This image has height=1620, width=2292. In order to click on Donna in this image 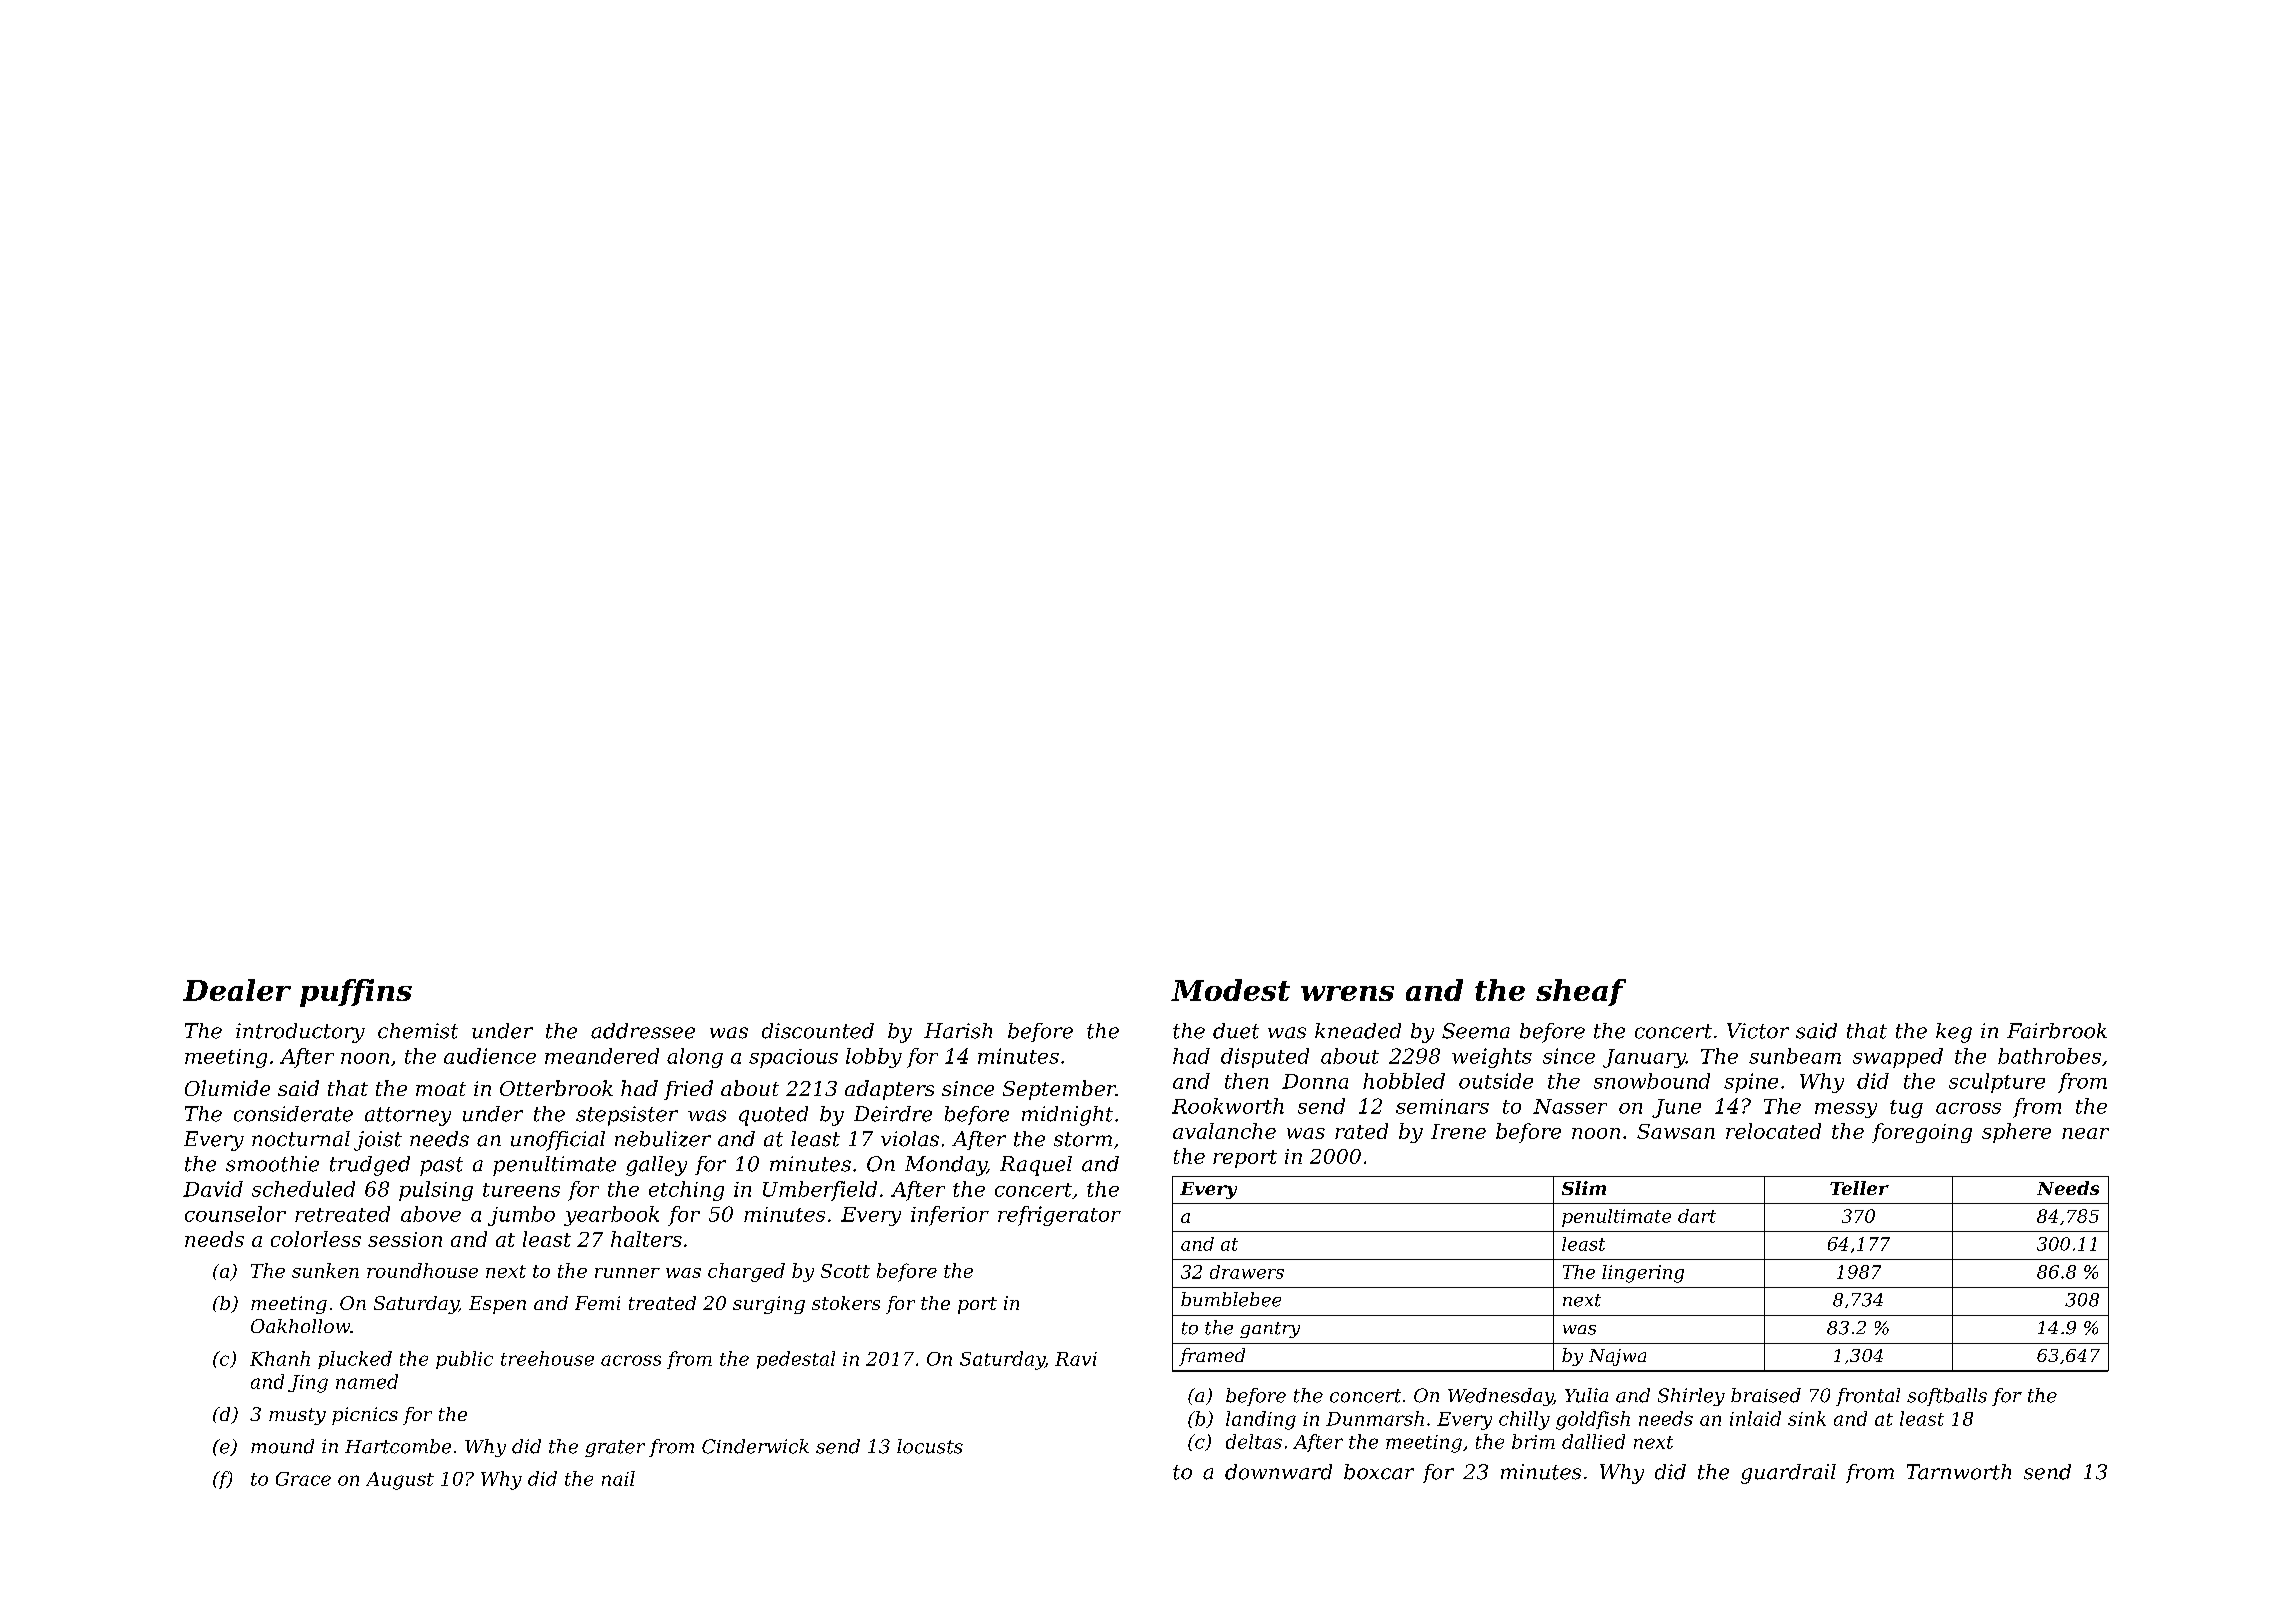, I will do `click(1315, 1081)`.
